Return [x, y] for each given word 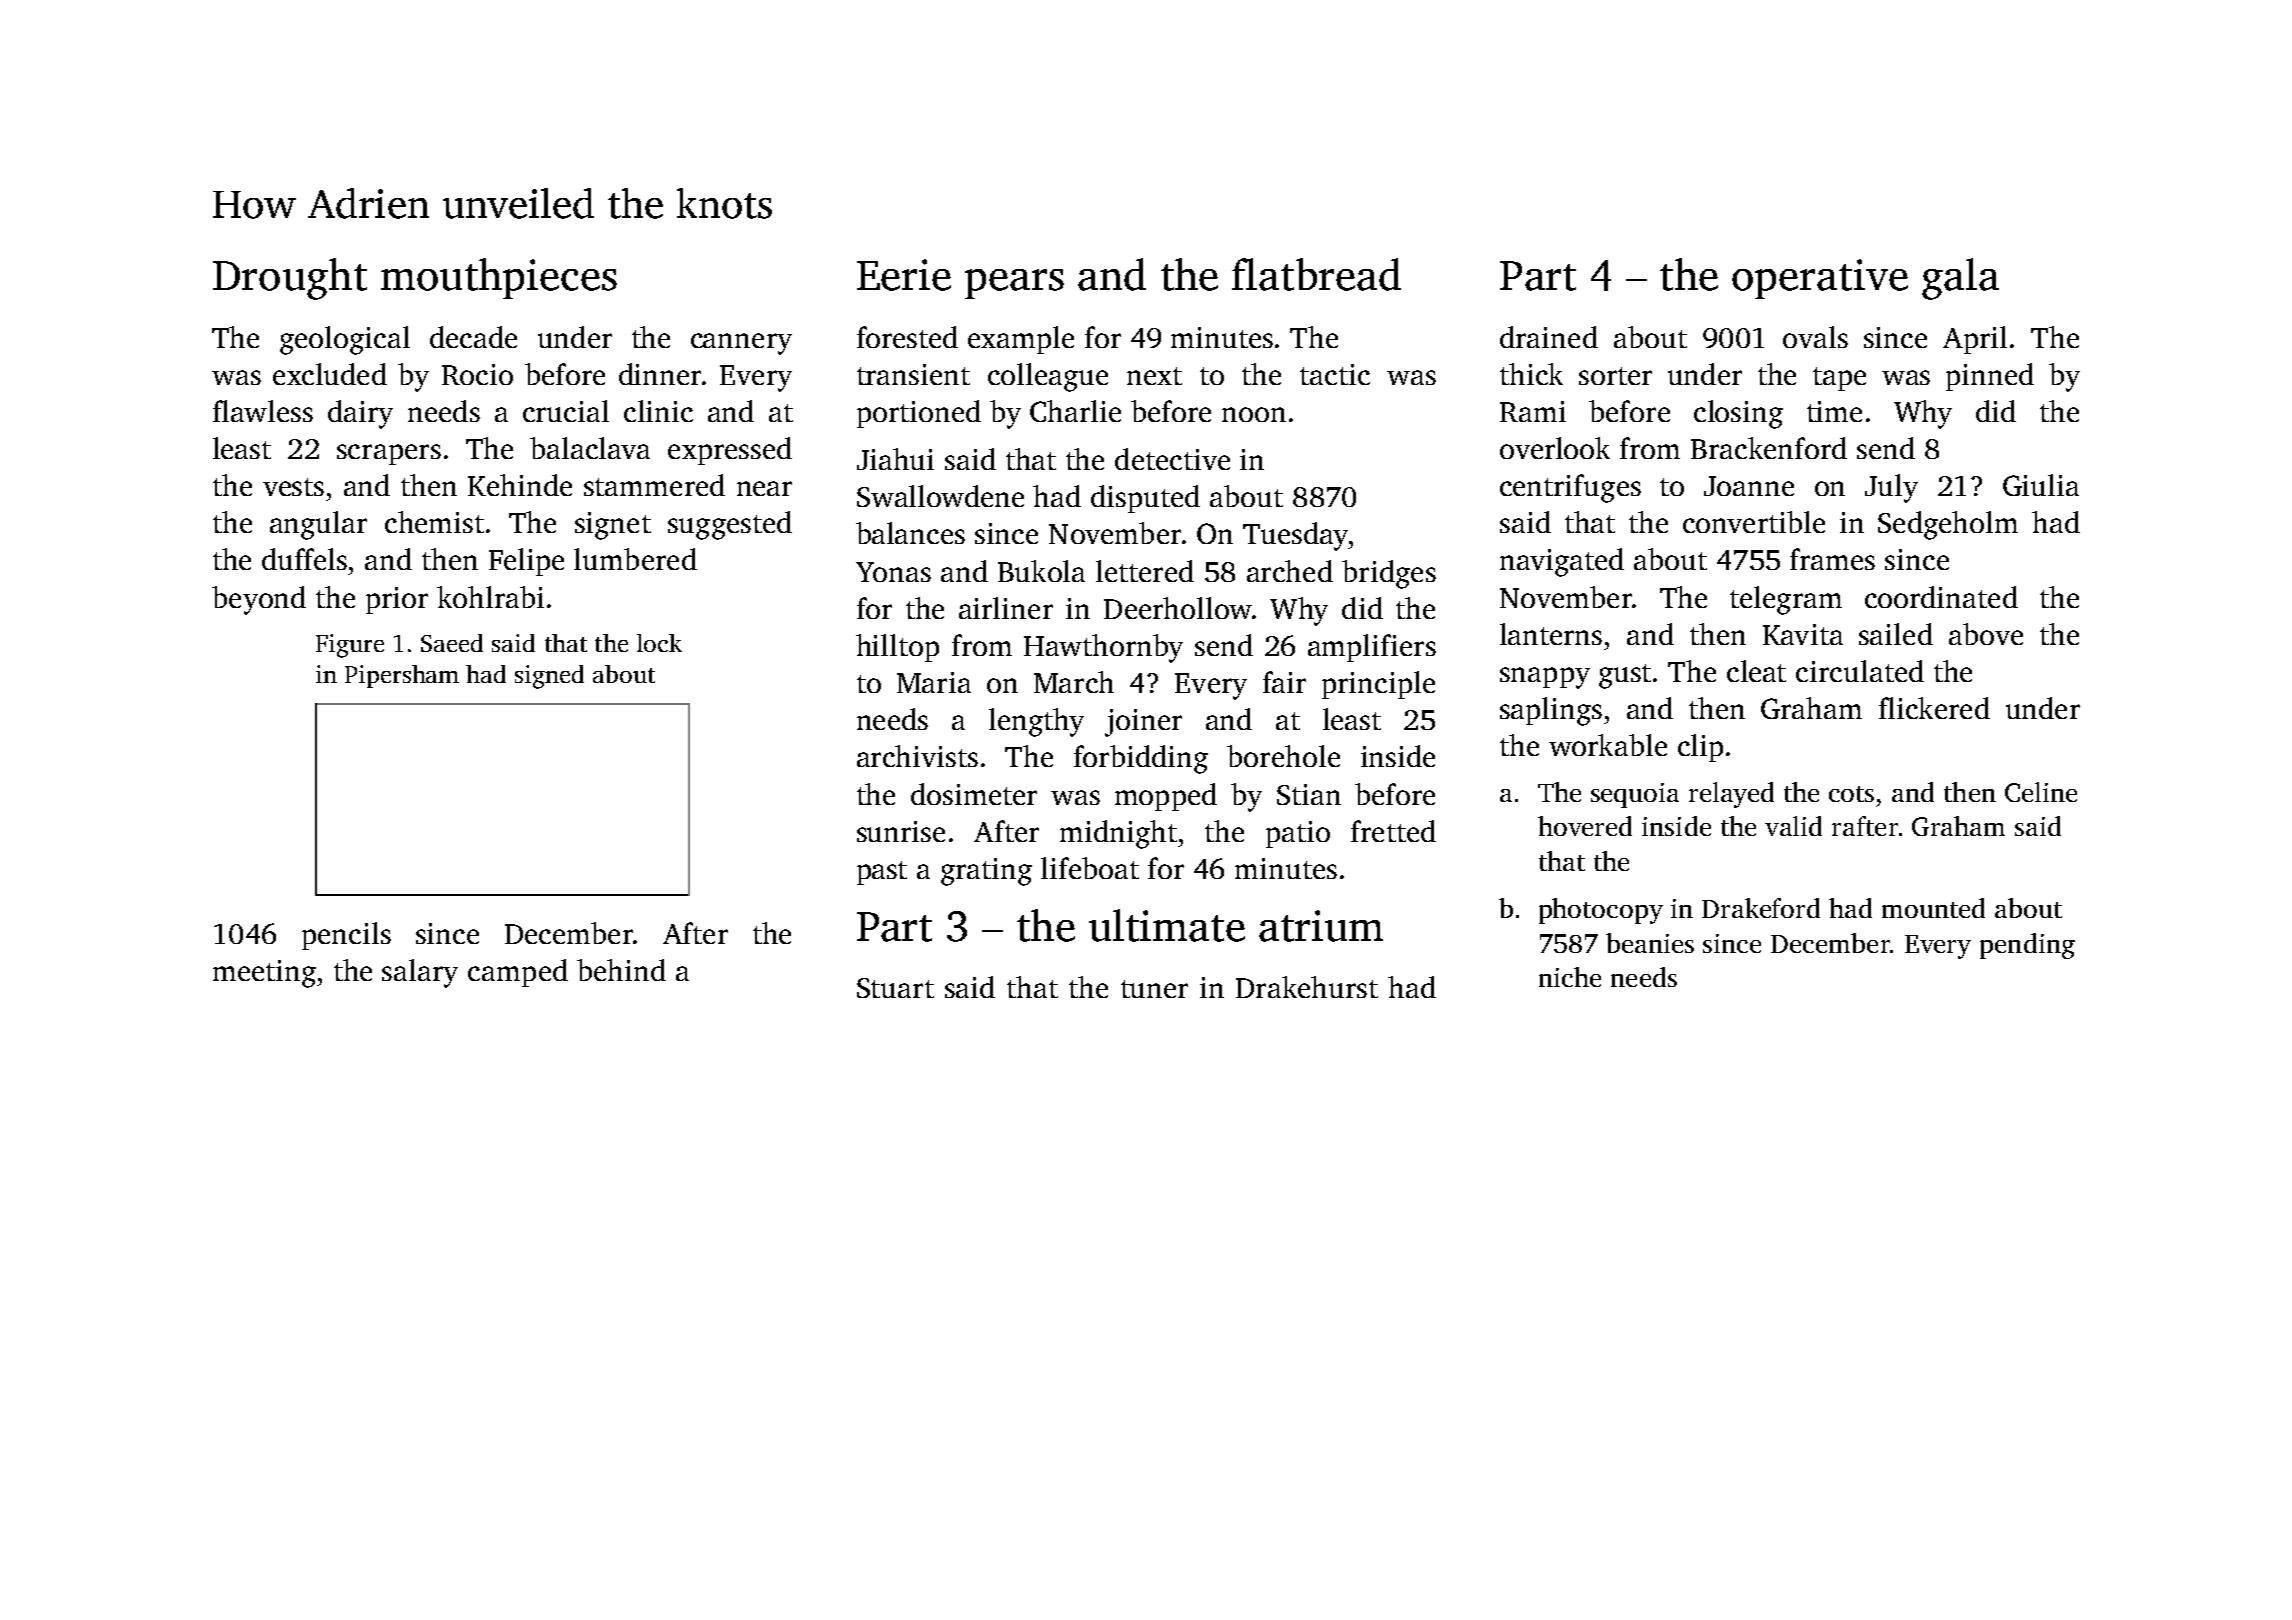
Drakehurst [1307, 987]
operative [1820, 279]
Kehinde [520, 485]
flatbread [1316, 274]
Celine [2041, 792]
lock [659, 643]
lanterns [1551, 634]
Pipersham [402, 676]
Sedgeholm [1948, 525]
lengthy [1036, 722]
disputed [1145, 499]
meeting [264, 974]
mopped [1166, 797]
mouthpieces [499, 278]
